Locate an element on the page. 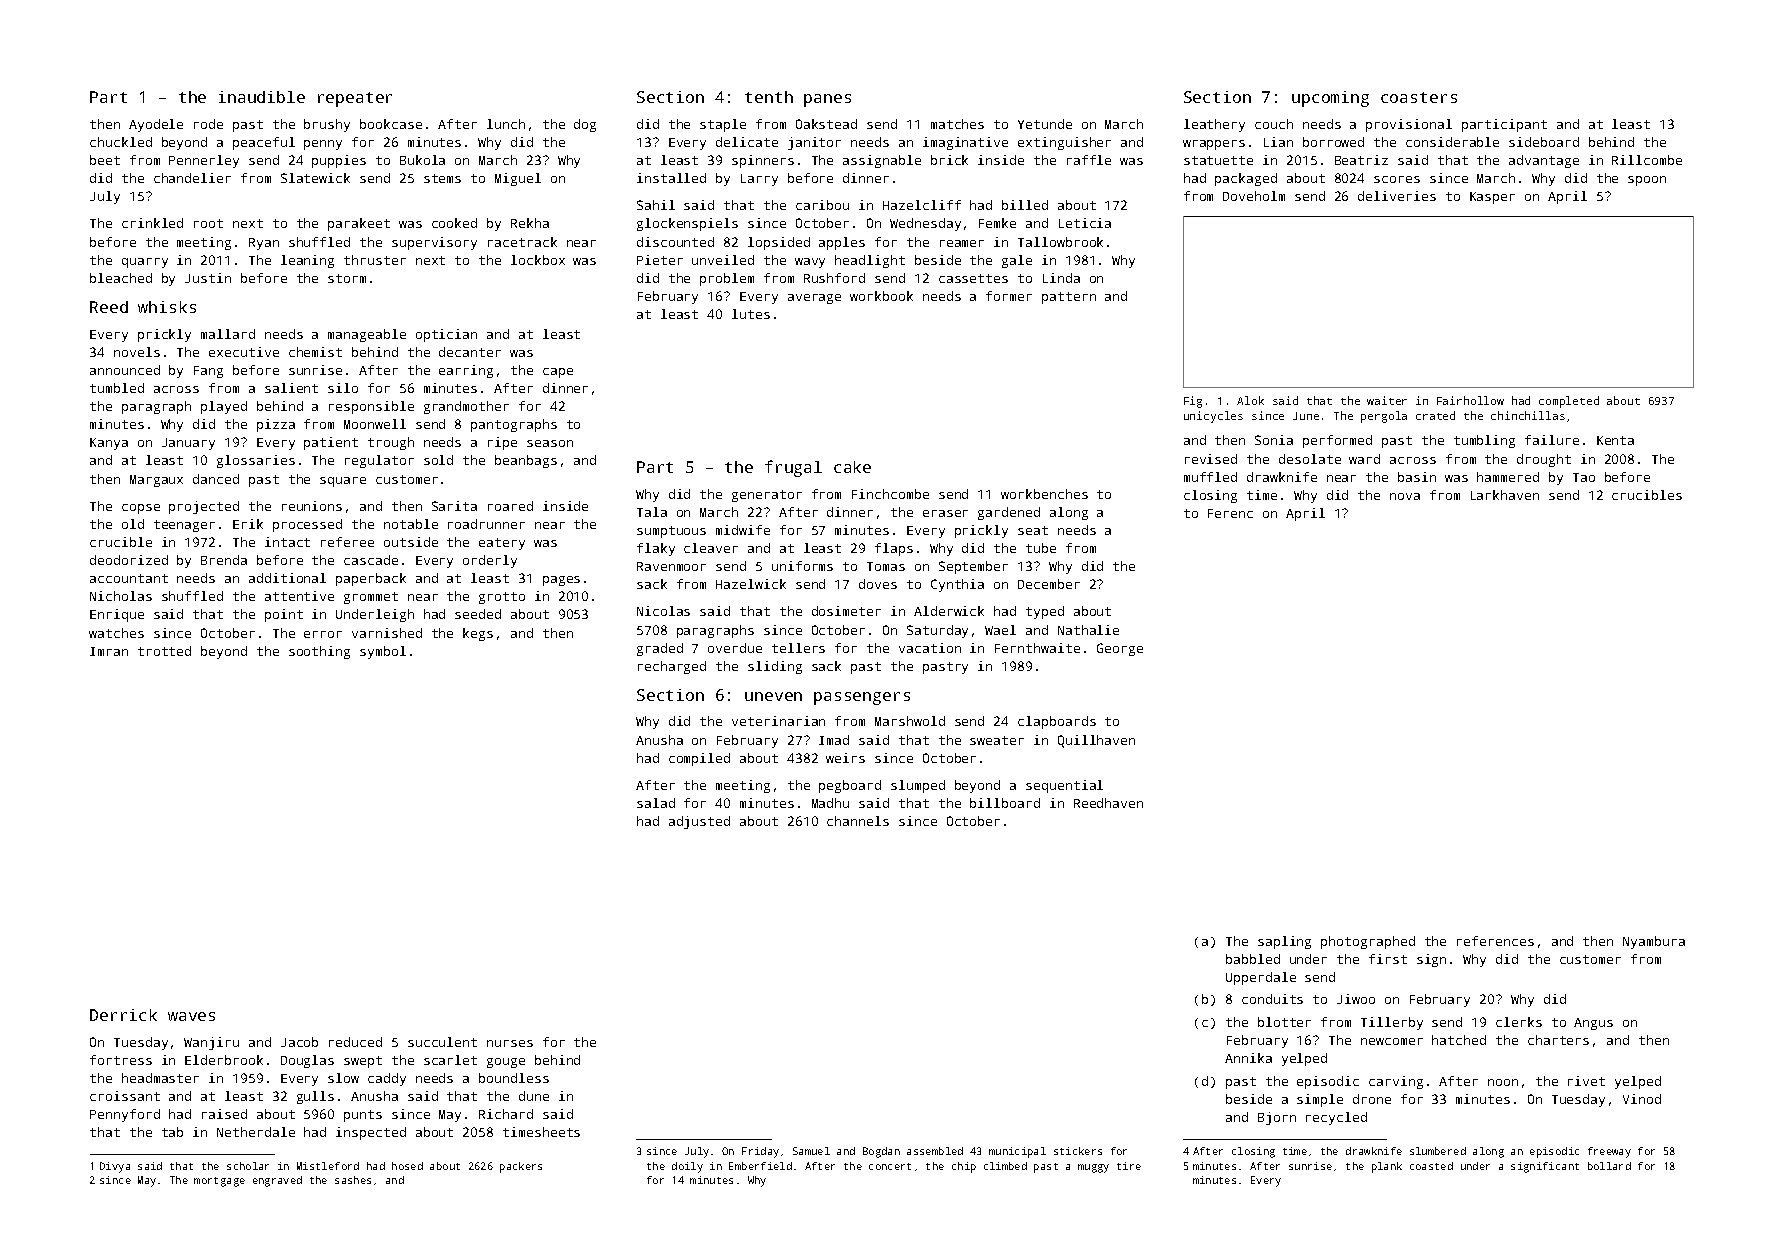 Image resolution: width=1783 pixels, height=1260 pixels. matches is located at coordinates (957, 124).
